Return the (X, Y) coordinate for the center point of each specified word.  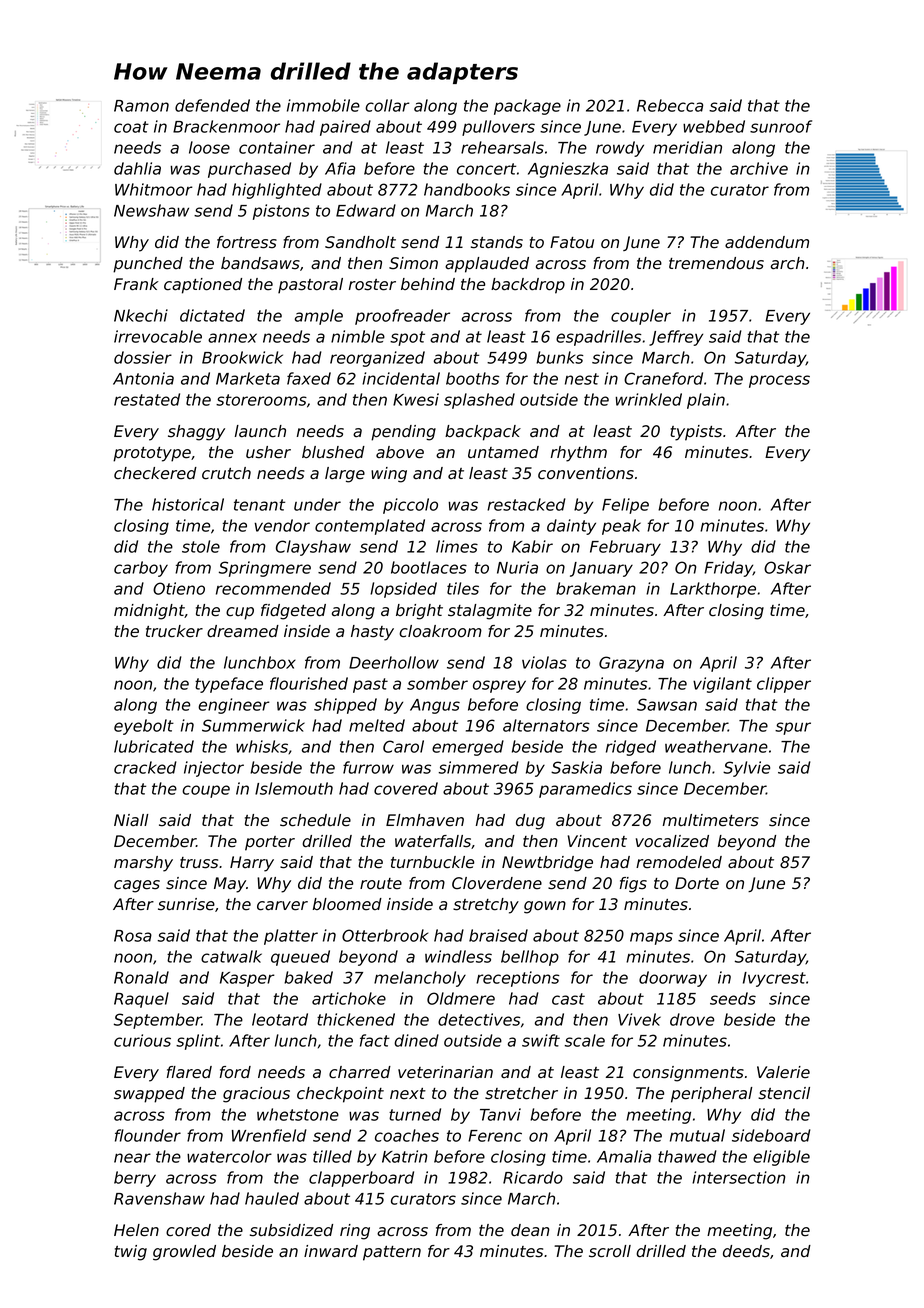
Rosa (133, 936)
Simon (413, 263)
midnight (149, 612)
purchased (249, 170)
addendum (767, 242)
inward (331, 1251)
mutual (697, 1135)
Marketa (248, 378)
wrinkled (648, 399)
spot (407, 338)
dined (416, 1040)
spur (793, 728)
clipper (784, 685)
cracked (145, 767)
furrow (368, 767)
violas (544, 662)
